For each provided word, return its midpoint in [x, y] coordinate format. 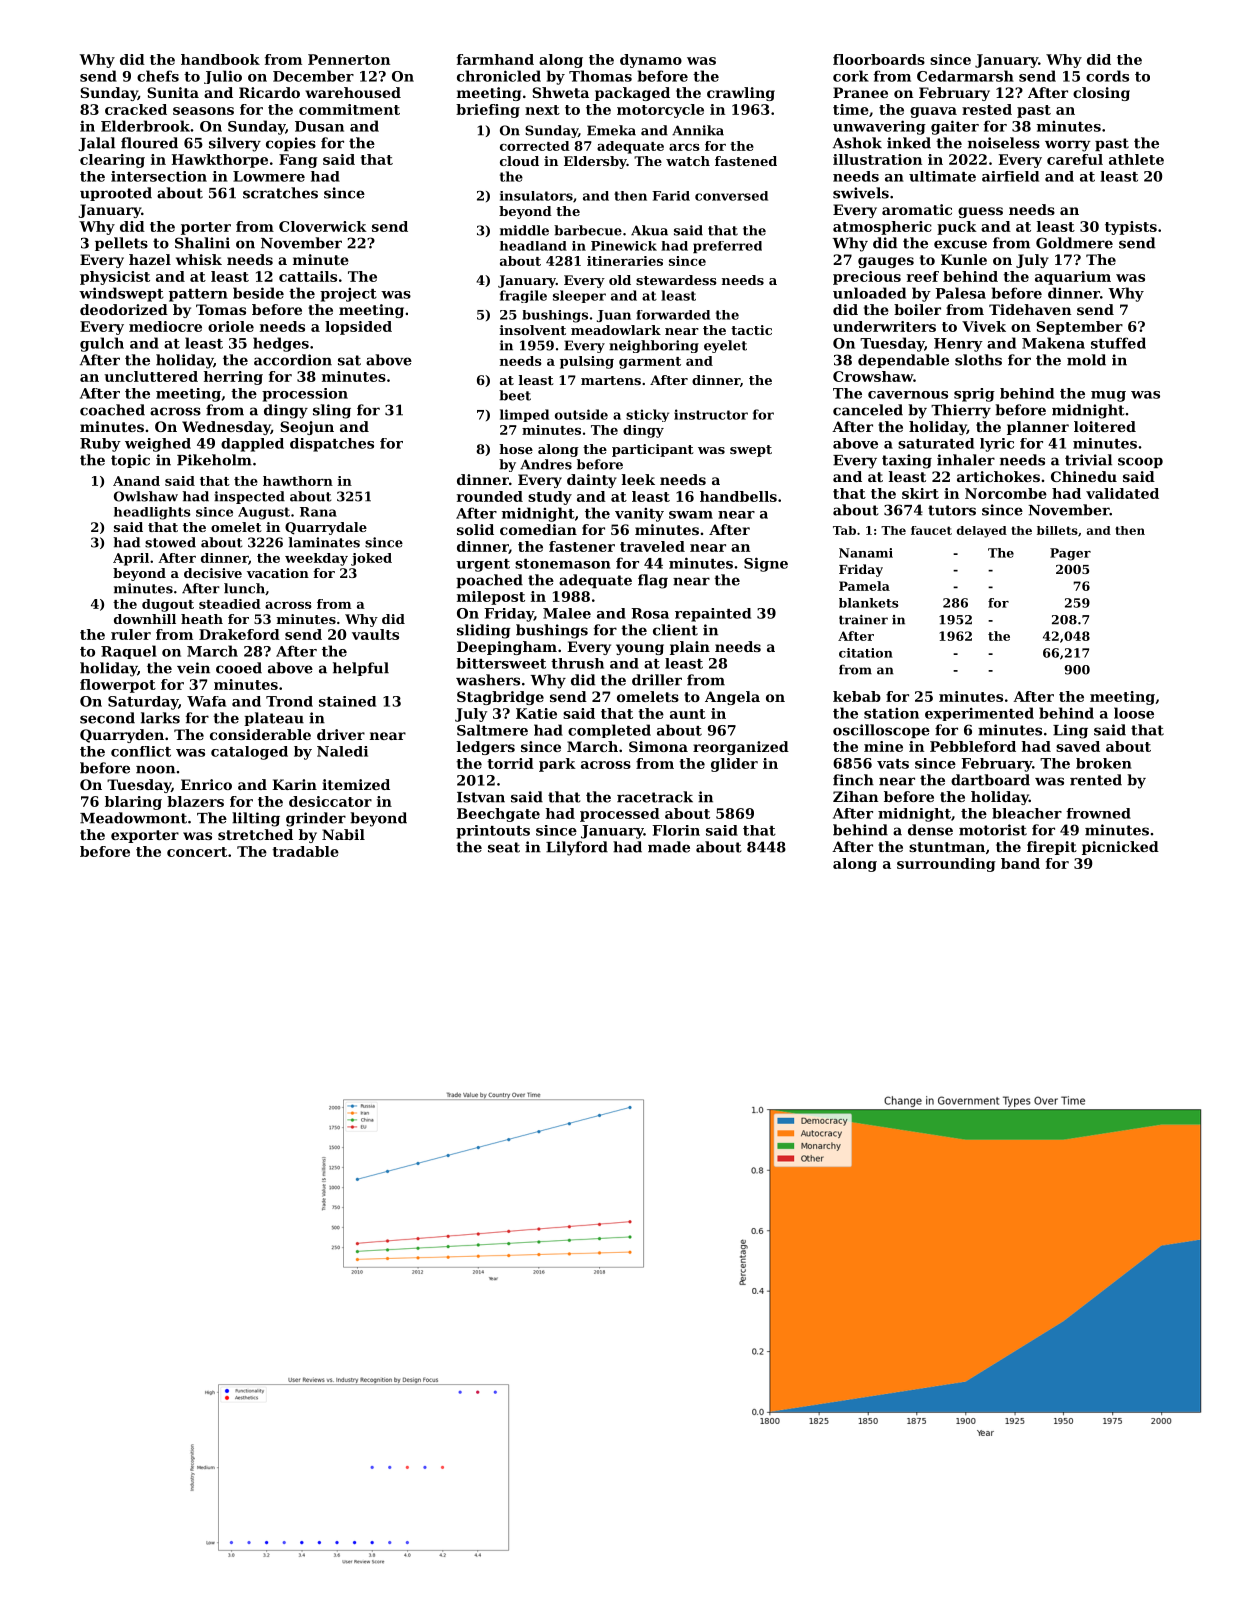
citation [866, 653]
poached [489, 581]
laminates [324, 542]
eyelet [725, 346]
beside [258, 293]
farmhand [495, 59]
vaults [375, 634]
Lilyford [577, 848]
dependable [903, 361]
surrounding [946, 865]
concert [197, 852]
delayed [982, 532]
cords [1107, 76]
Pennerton [349, 59]
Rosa [650, 613]
